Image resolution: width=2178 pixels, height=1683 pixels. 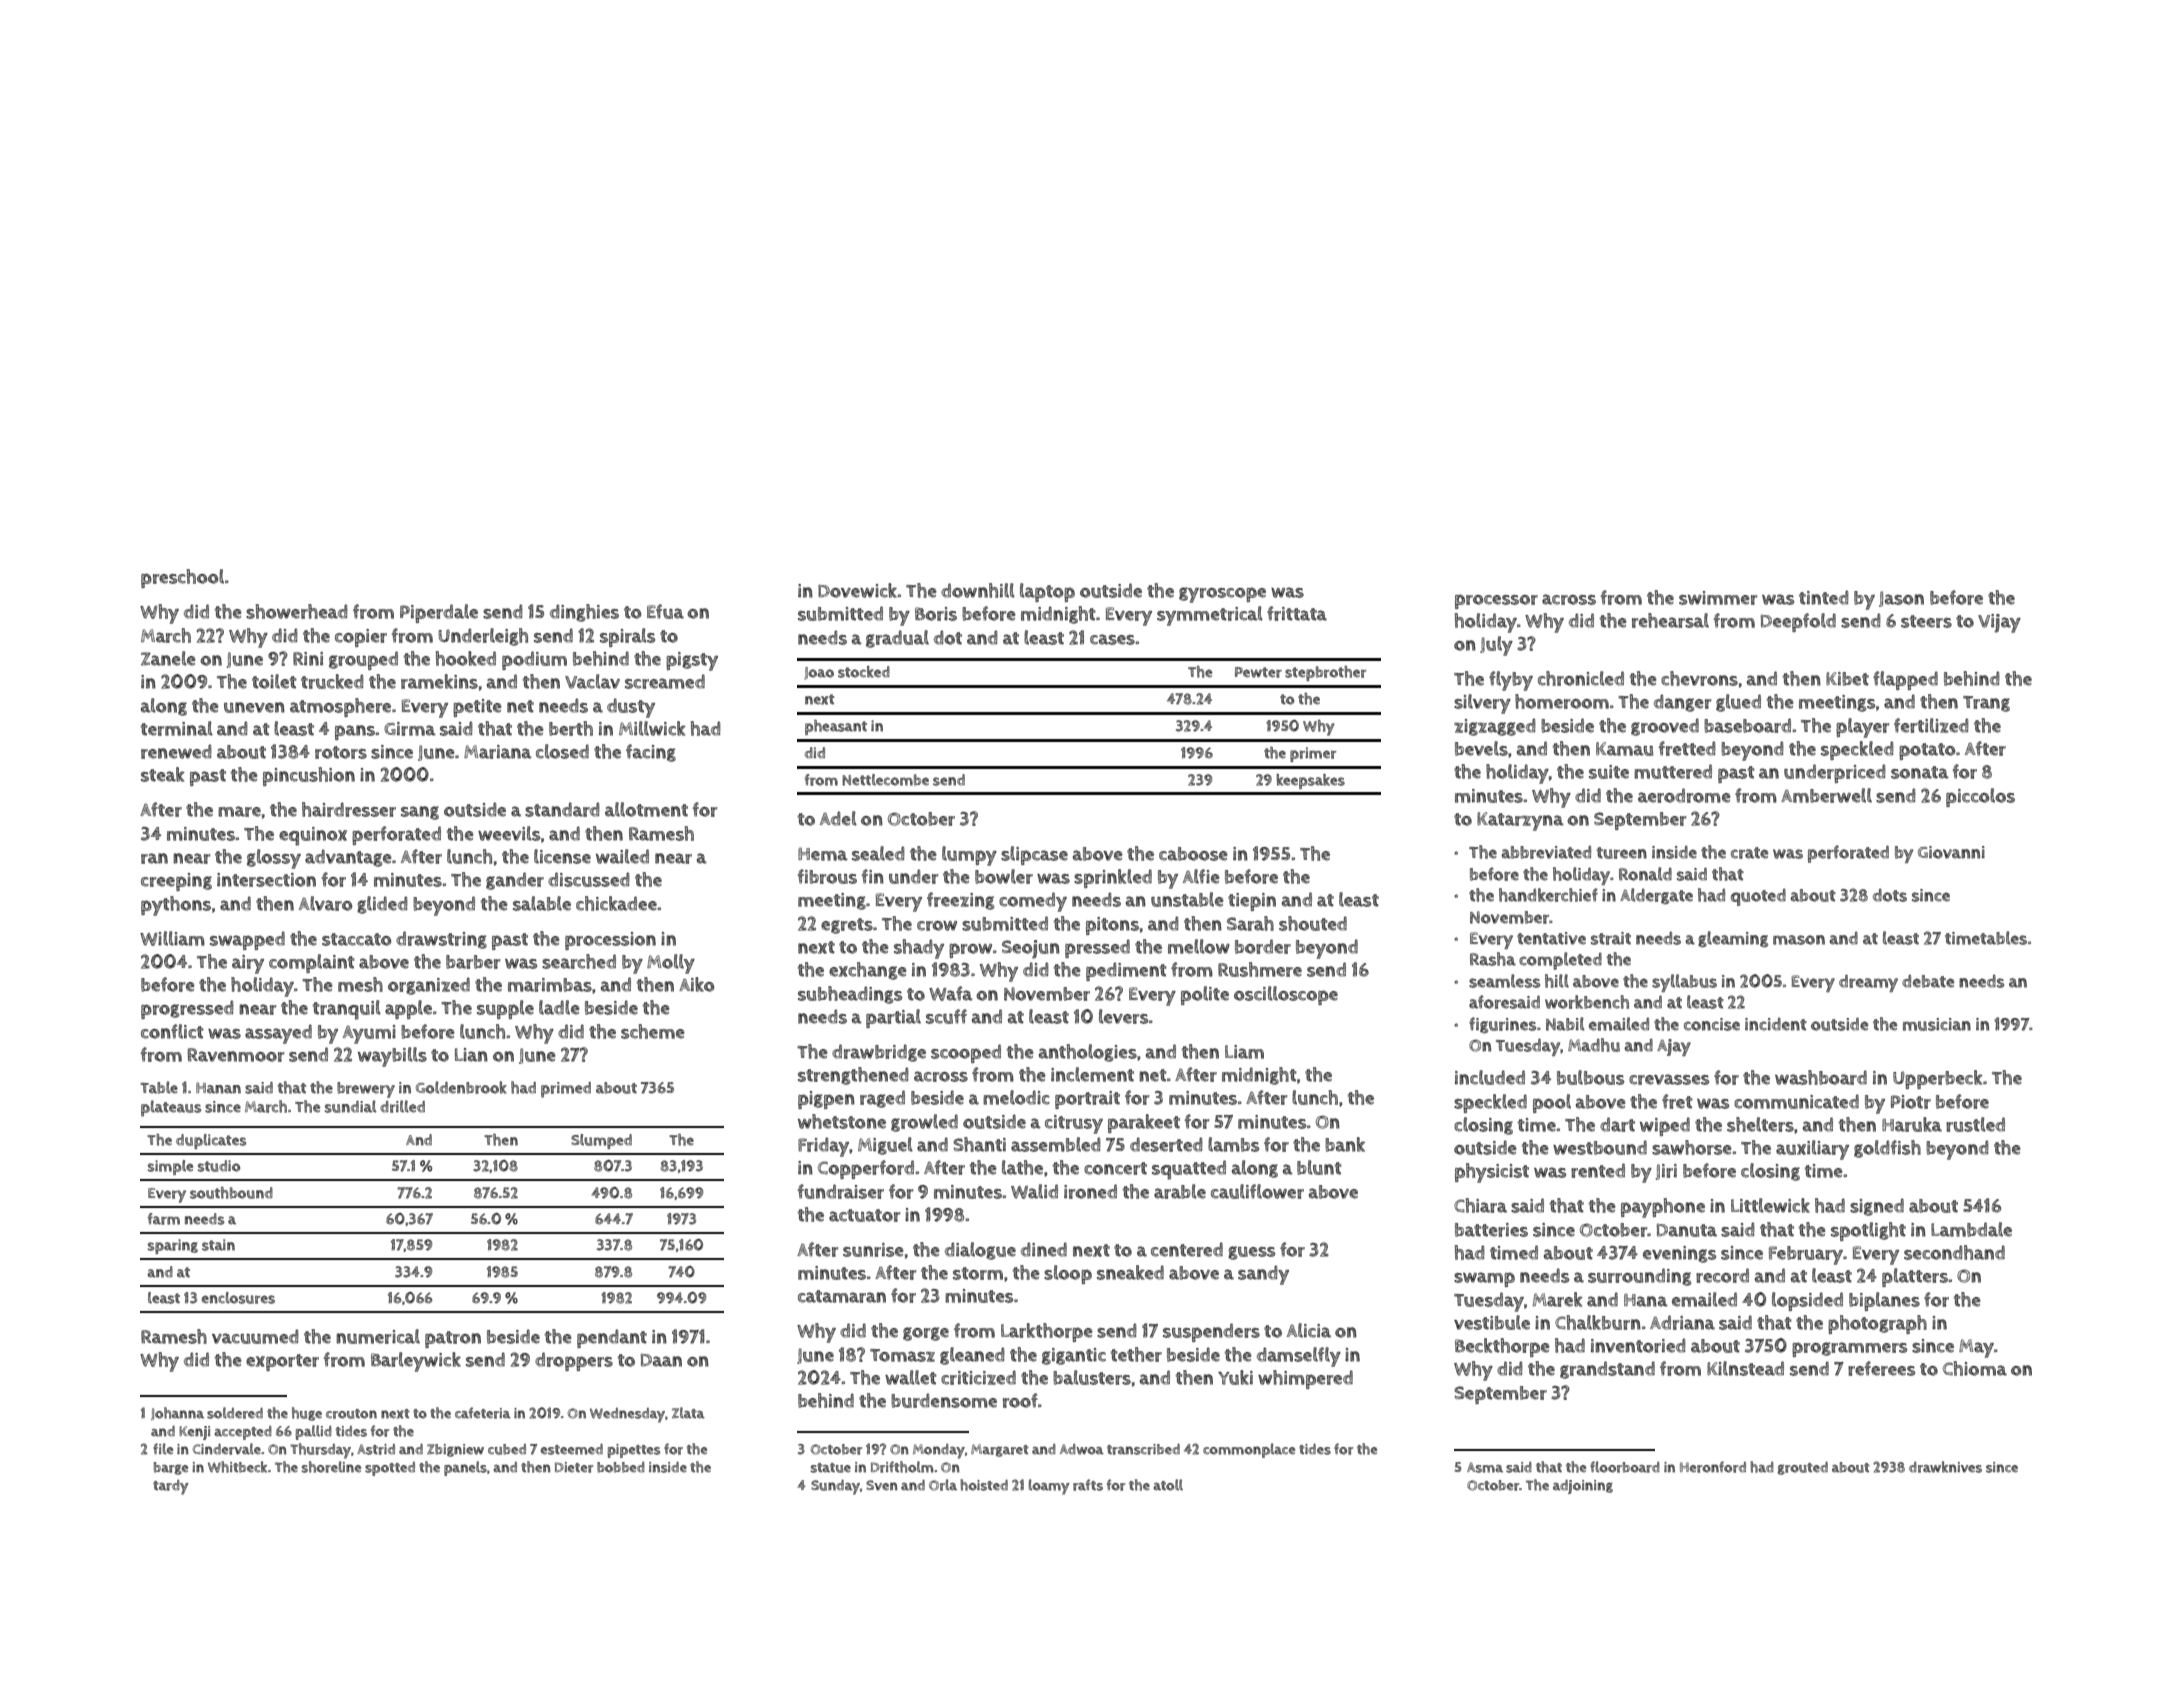 What do you see at coordinates (350, 1106) in the screenshot?
I see `sundial` at bounding box center [350, 1106].
